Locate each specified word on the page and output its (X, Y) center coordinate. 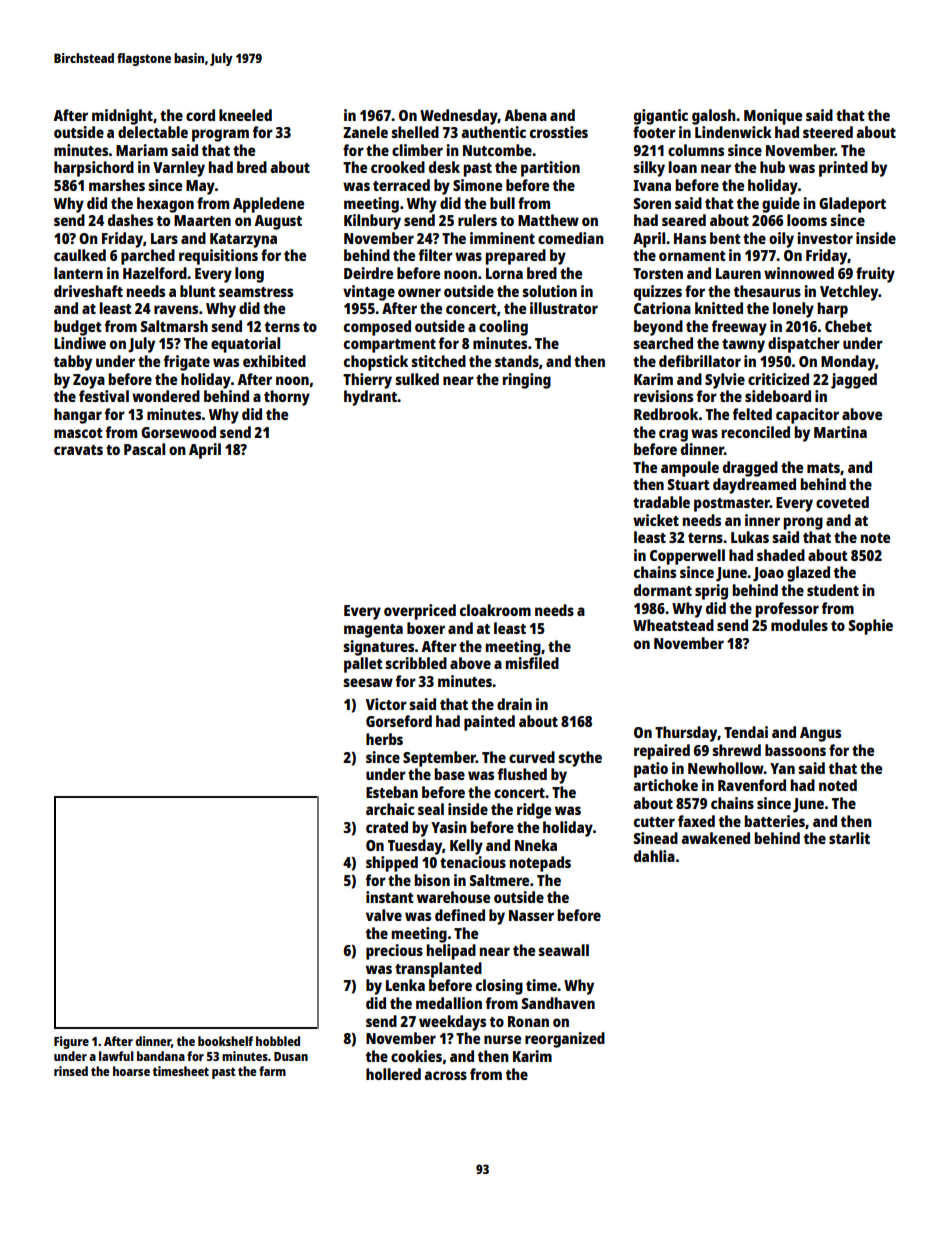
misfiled (532, 663)
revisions (663, 396)
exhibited (274, 361)
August (278, 222)
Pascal (144, 449)
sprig (711, 592)
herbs (384, 739)
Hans (690, 238)
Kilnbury (372, 222)
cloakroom (495, 610)
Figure (71, 1042)
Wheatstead (673, 625)
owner (419, 292)
